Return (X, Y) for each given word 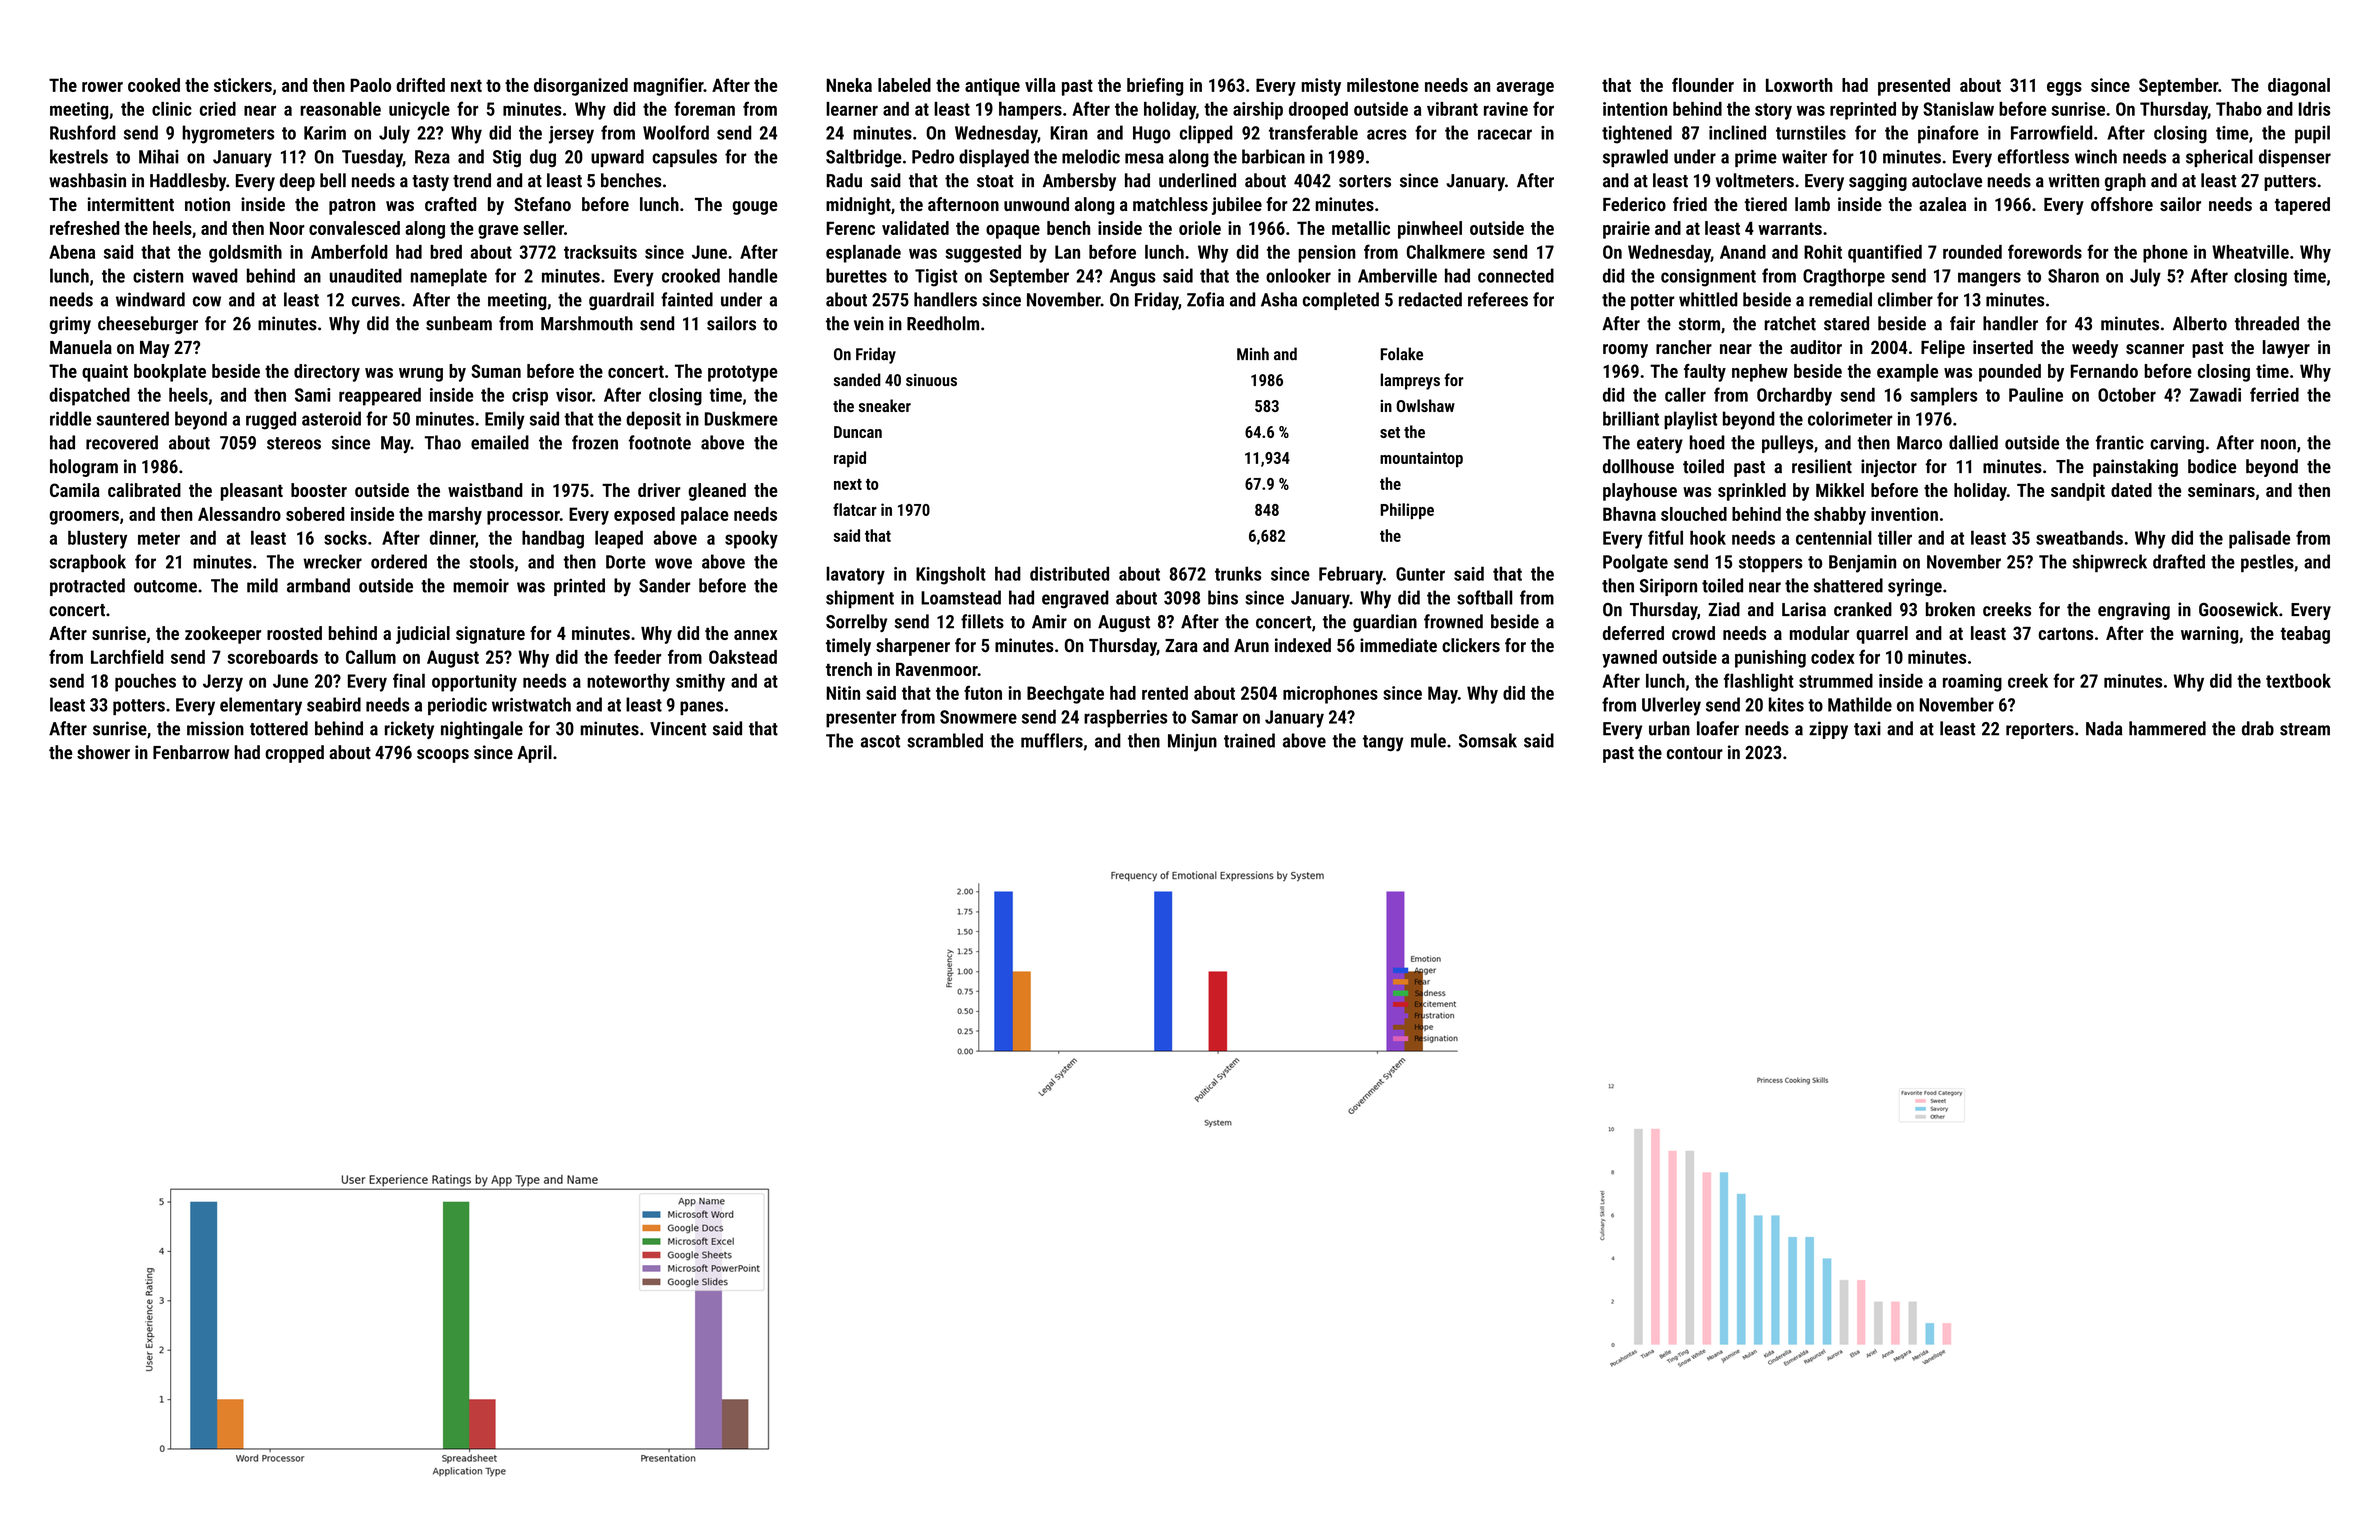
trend (472, 180)
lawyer (2286, 349)
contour (1695, 753)
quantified (1885, 253)
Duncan (858, 432)
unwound (1036, 204)
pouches (145, 682)
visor (574, 395)
